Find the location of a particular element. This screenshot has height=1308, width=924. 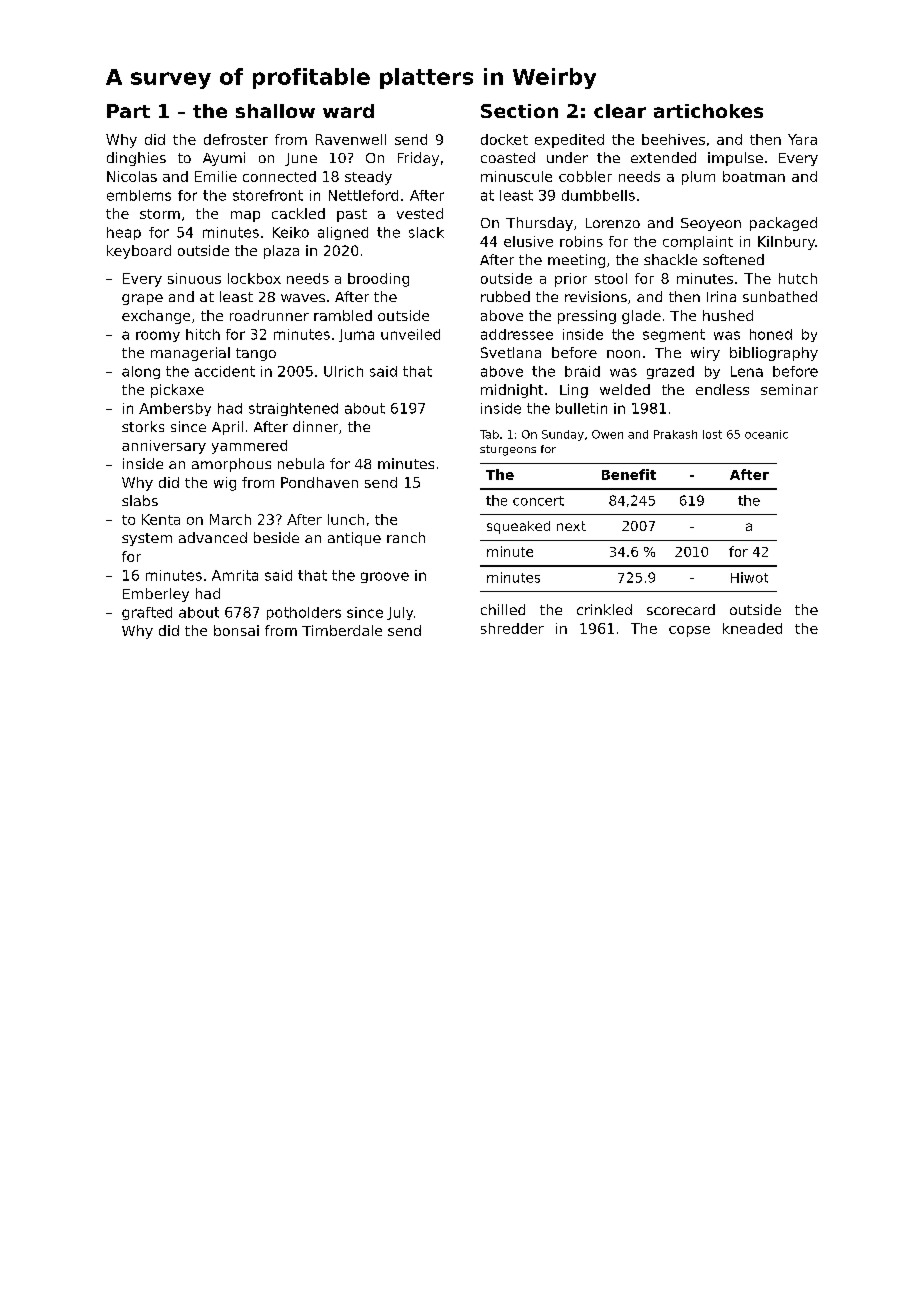

anniversary is located at coordinates (164, 447).
